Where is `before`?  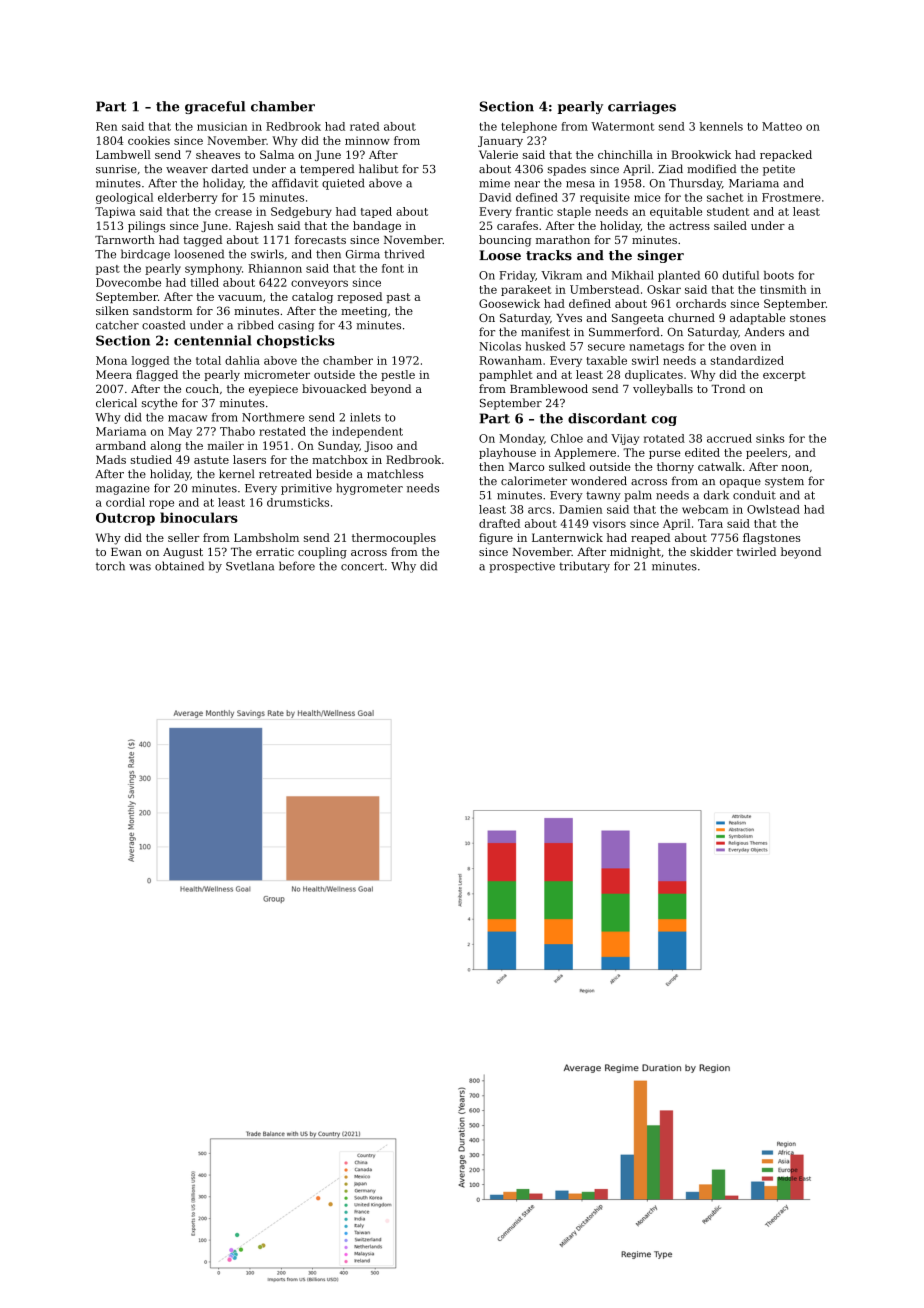 before is located at coordinates (297, 566).
